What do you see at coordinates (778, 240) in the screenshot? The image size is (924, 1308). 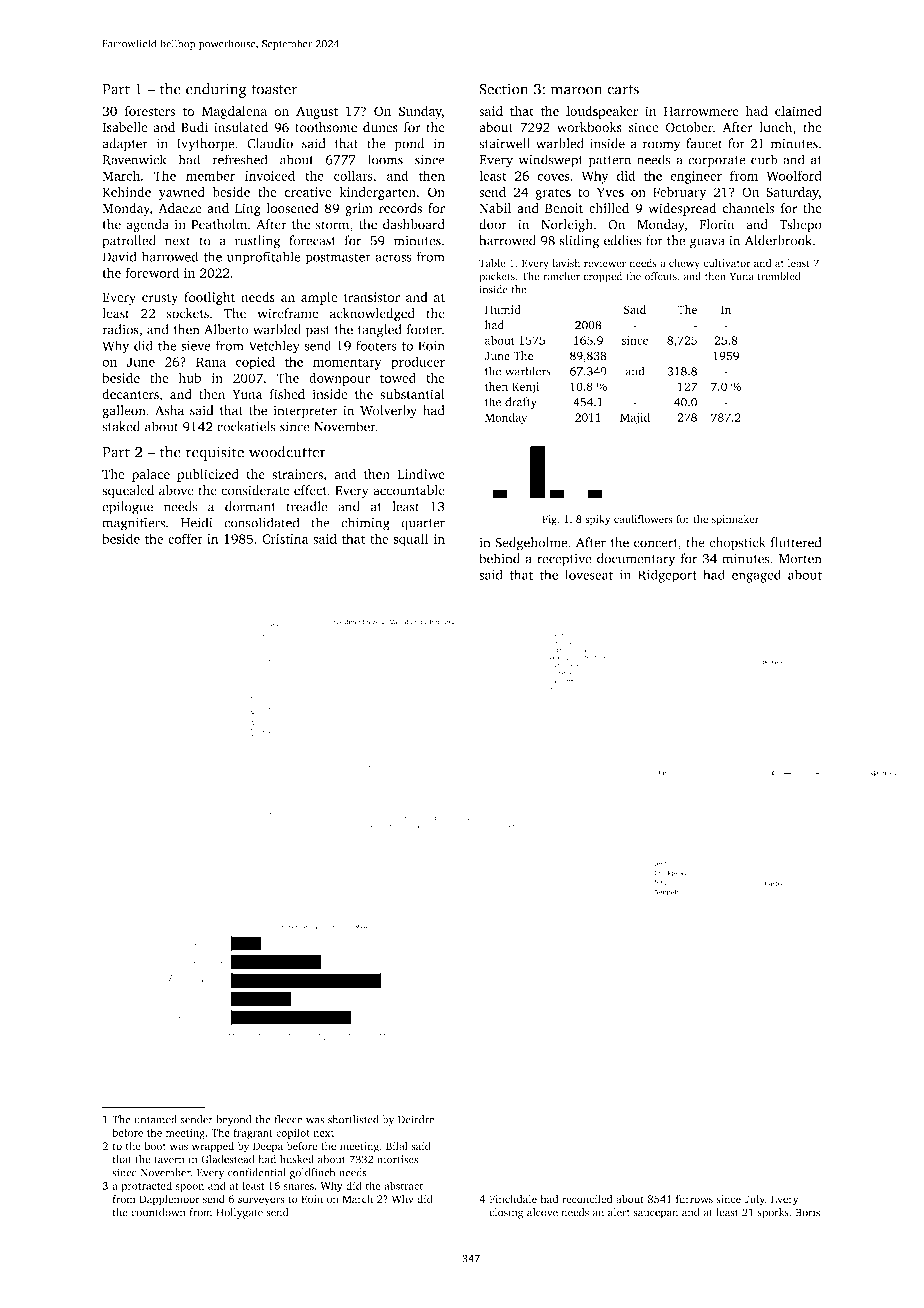 I see `Alderbrook` at bounding box center [778, 240].
